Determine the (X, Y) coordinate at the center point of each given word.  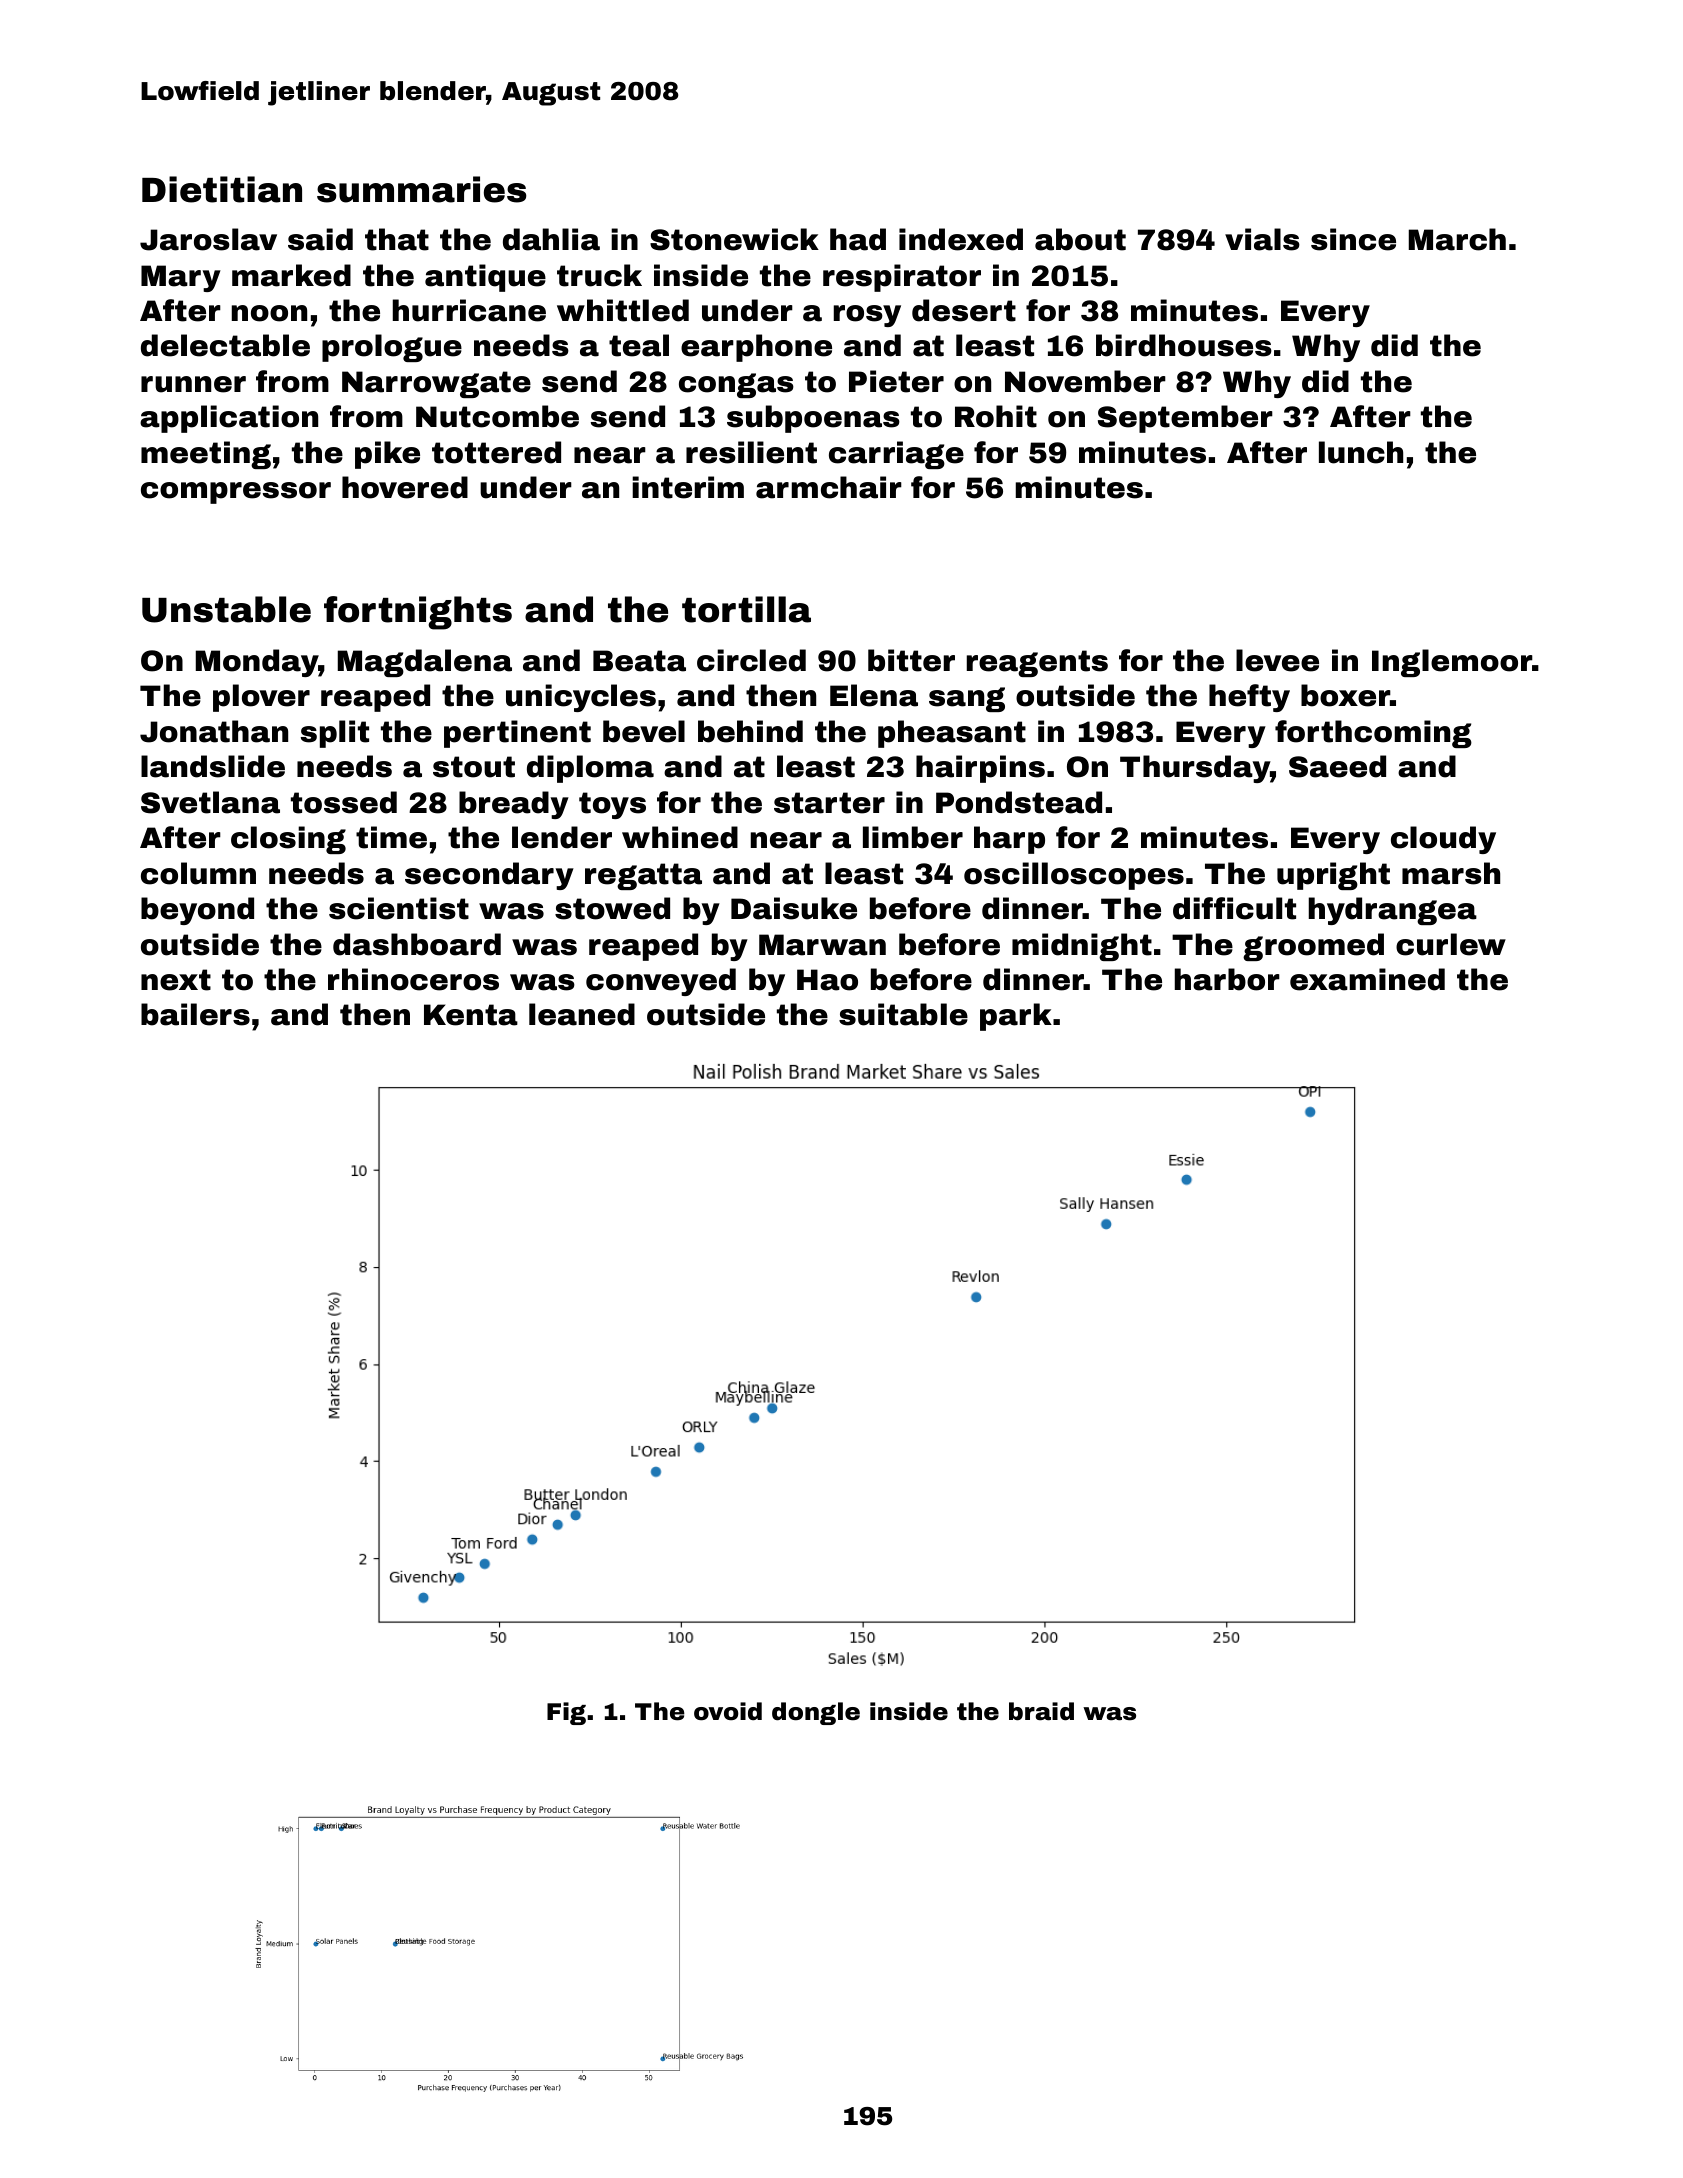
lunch (1361, 452)
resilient (751, 452)
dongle (816, 1713)
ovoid (728, 1711)
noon (269, 313)
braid (1041, 1711)
